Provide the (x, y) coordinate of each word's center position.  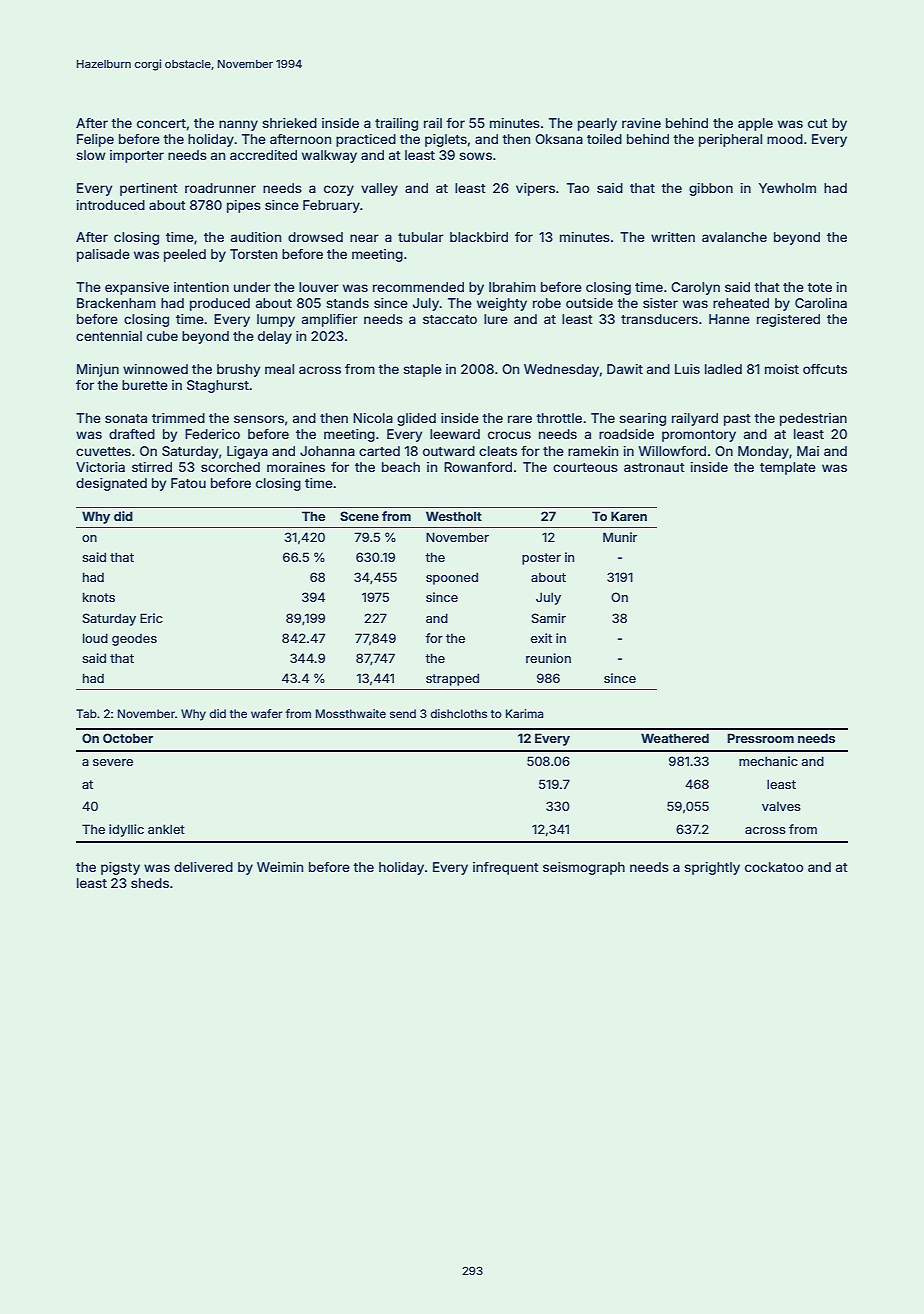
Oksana (559, 139)
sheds (150, 883)
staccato (450, 319)
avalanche (734, 237)
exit (541, 638)
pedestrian (813, 419)
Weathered (675, 738)
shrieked (289, 123)
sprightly (712, 868)
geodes (134, 640)
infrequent (506, 868)
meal (279, 369)
